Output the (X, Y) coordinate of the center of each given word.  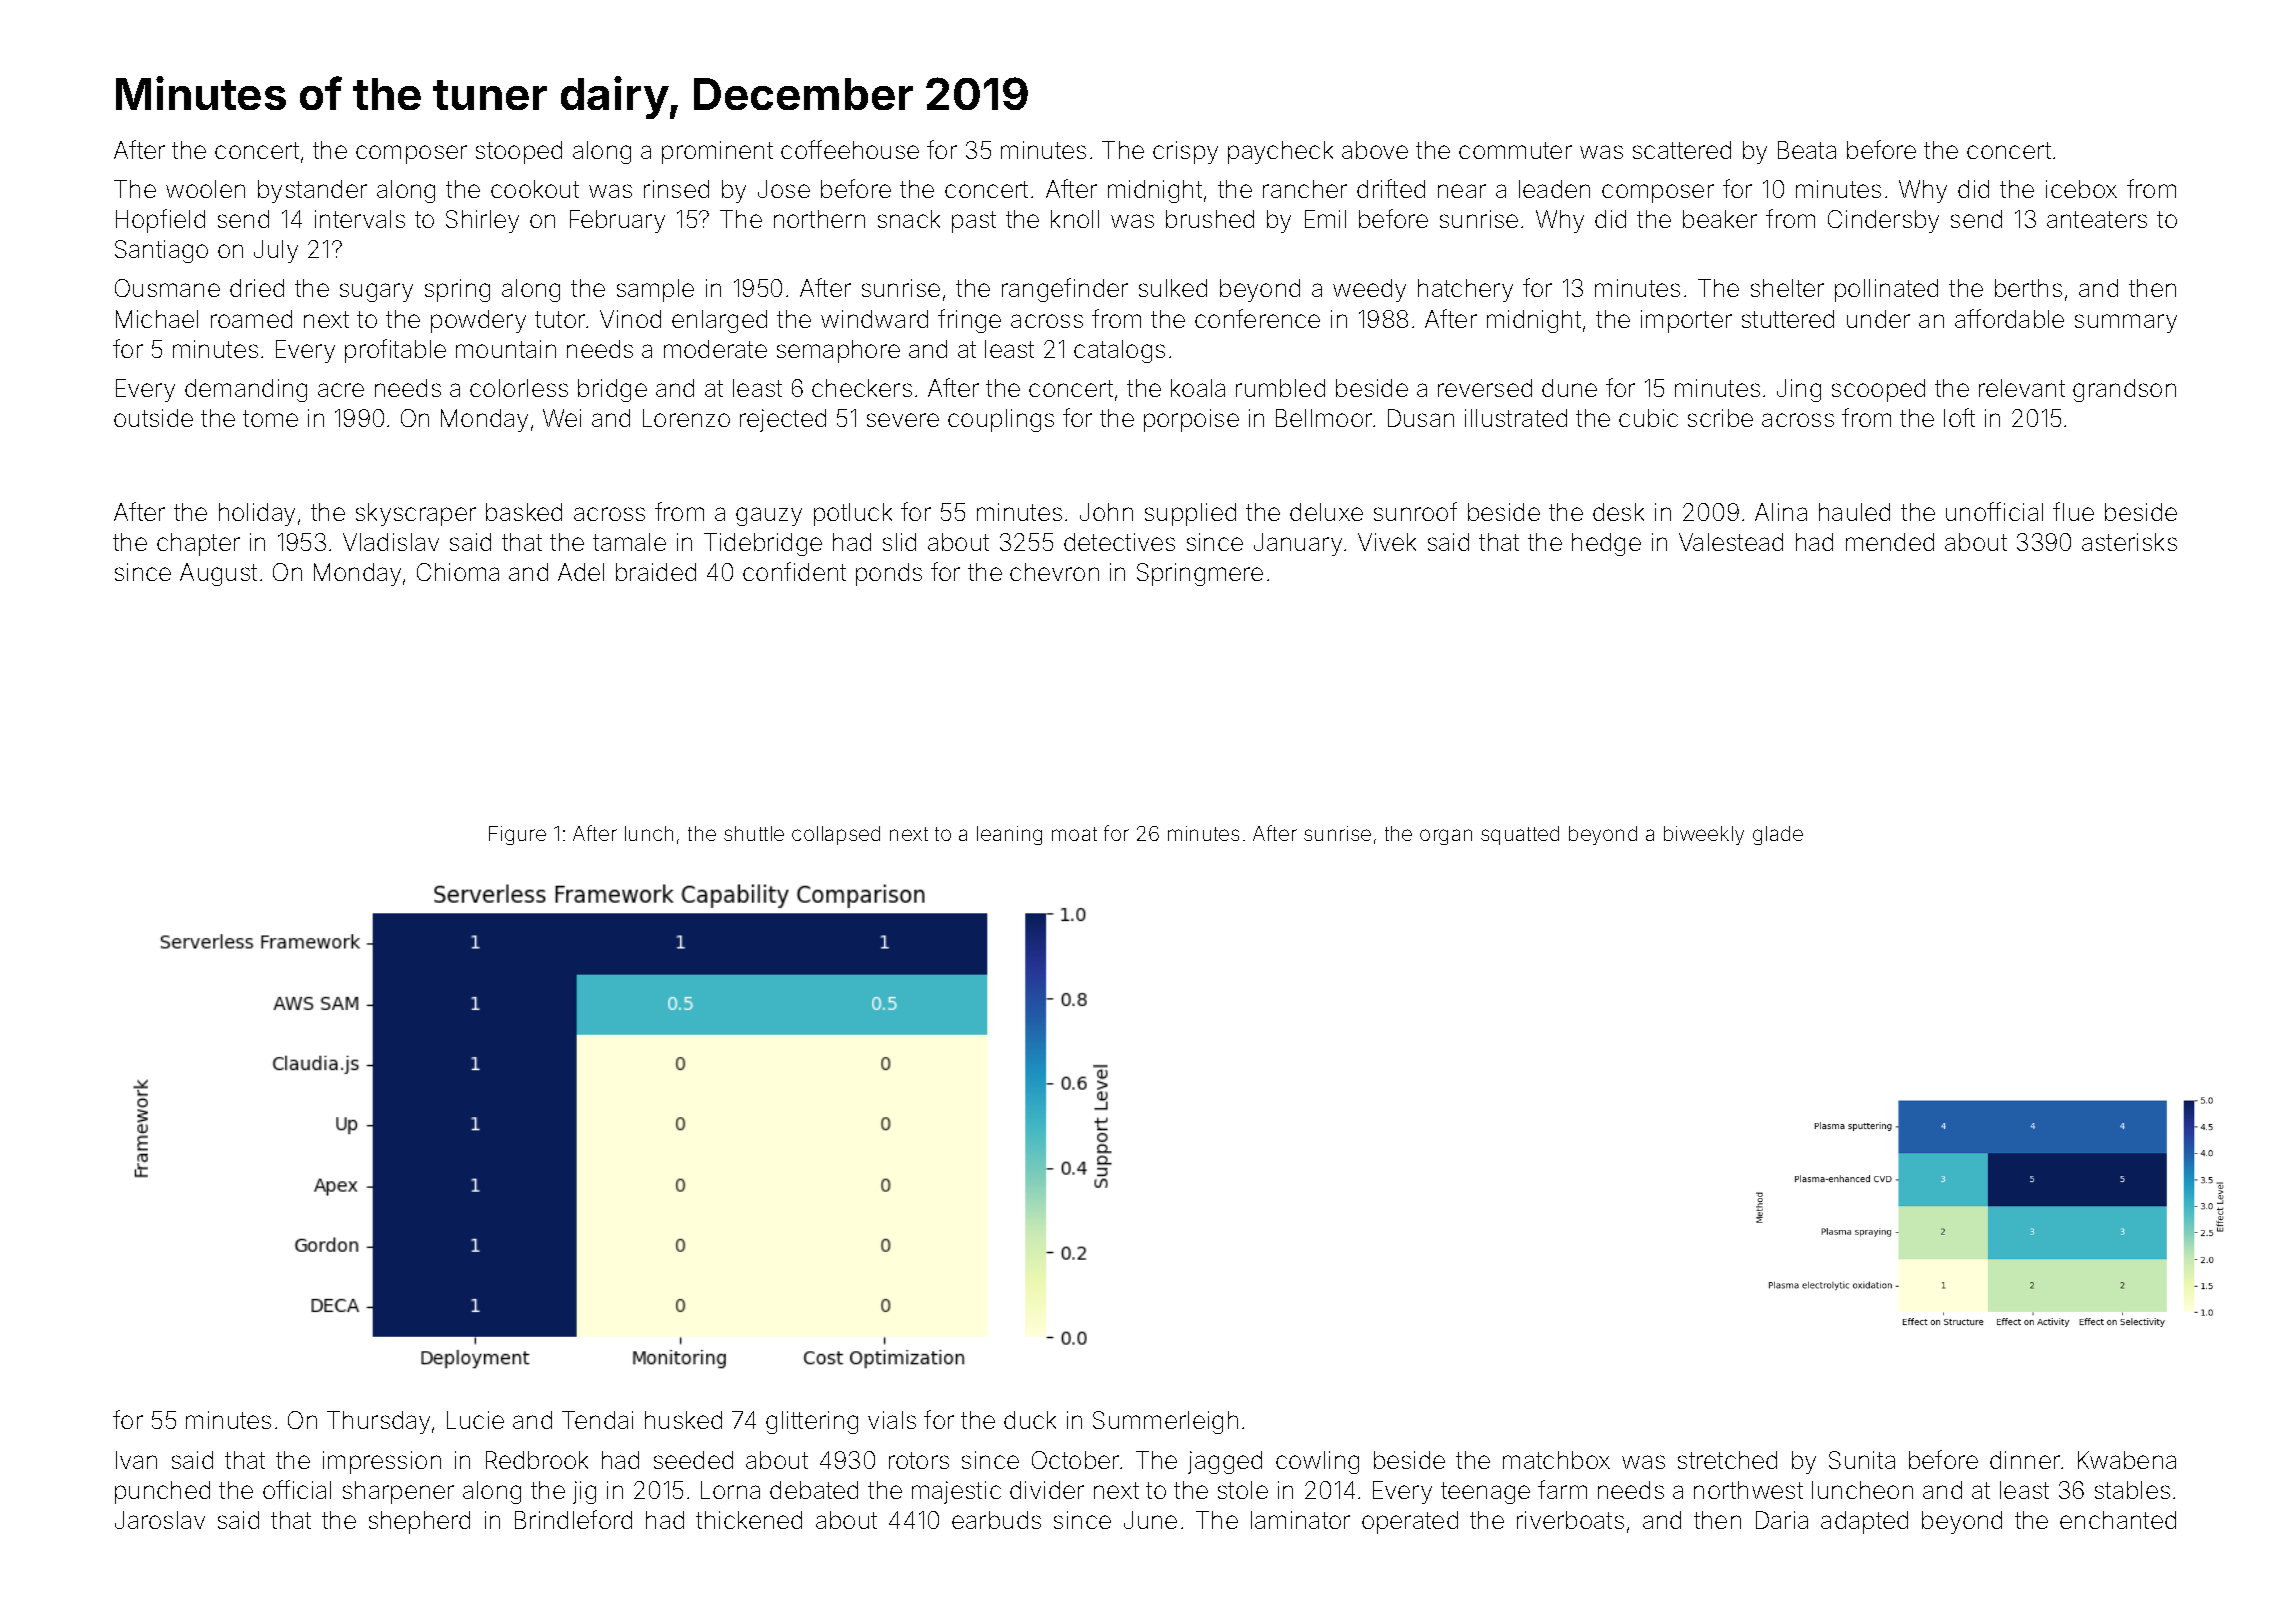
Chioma (458, 572)
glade (1778, 835)
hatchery (1465, 290)
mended (1890, 542)
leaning (1009, 835)
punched (162, 1492)
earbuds (996, 1520)
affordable (2009, 318)
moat (1074, 834)
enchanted (2118, 1520)
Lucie (475, 1420)
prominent (717, 152)
